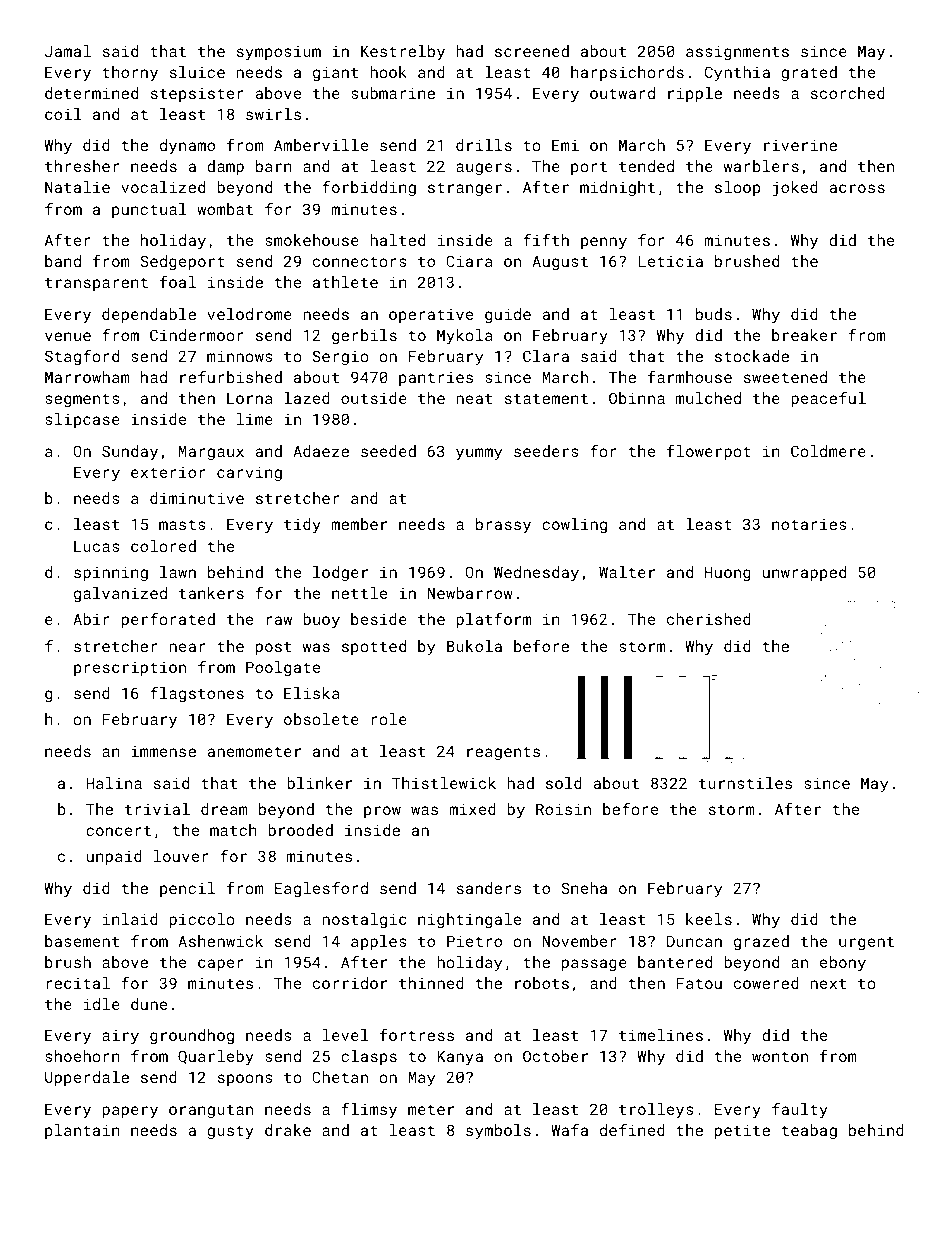 The width and height of the screenshot is (952, 1233). What do you see at coordinates (498, 1132) in the screenshot?
I see `symbols` at bounding box center [498, 1132].
